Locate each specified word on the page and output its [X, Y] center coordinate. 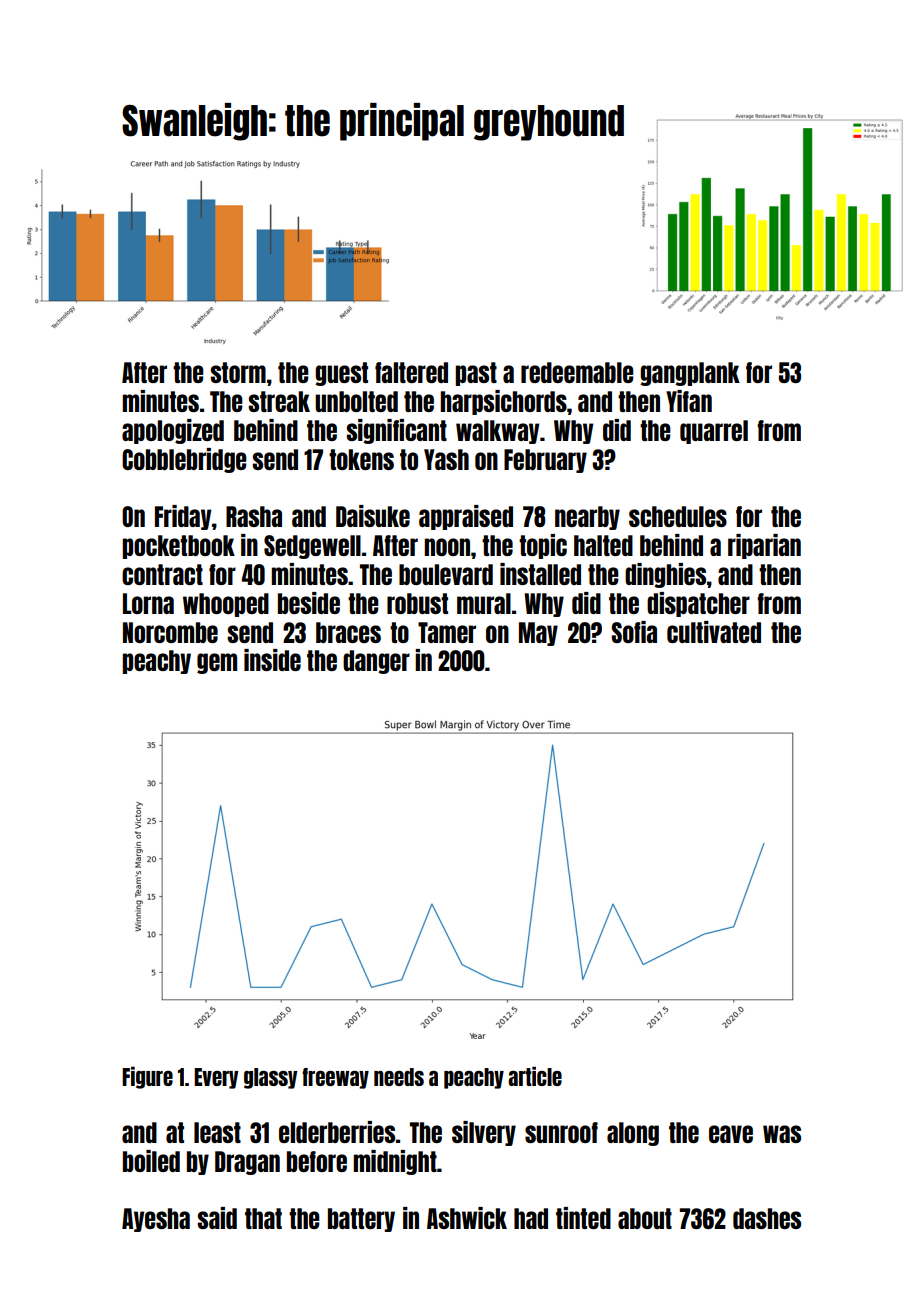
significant [396, 431]
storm [238, 372]
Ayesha [156, 1220]
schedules [678, 516]
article [535, 1076]
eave [731, 1134]
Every [216, 1078]
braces [348, 632]
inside [272, 660]
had [531, 1218]
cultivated [714, 632]
